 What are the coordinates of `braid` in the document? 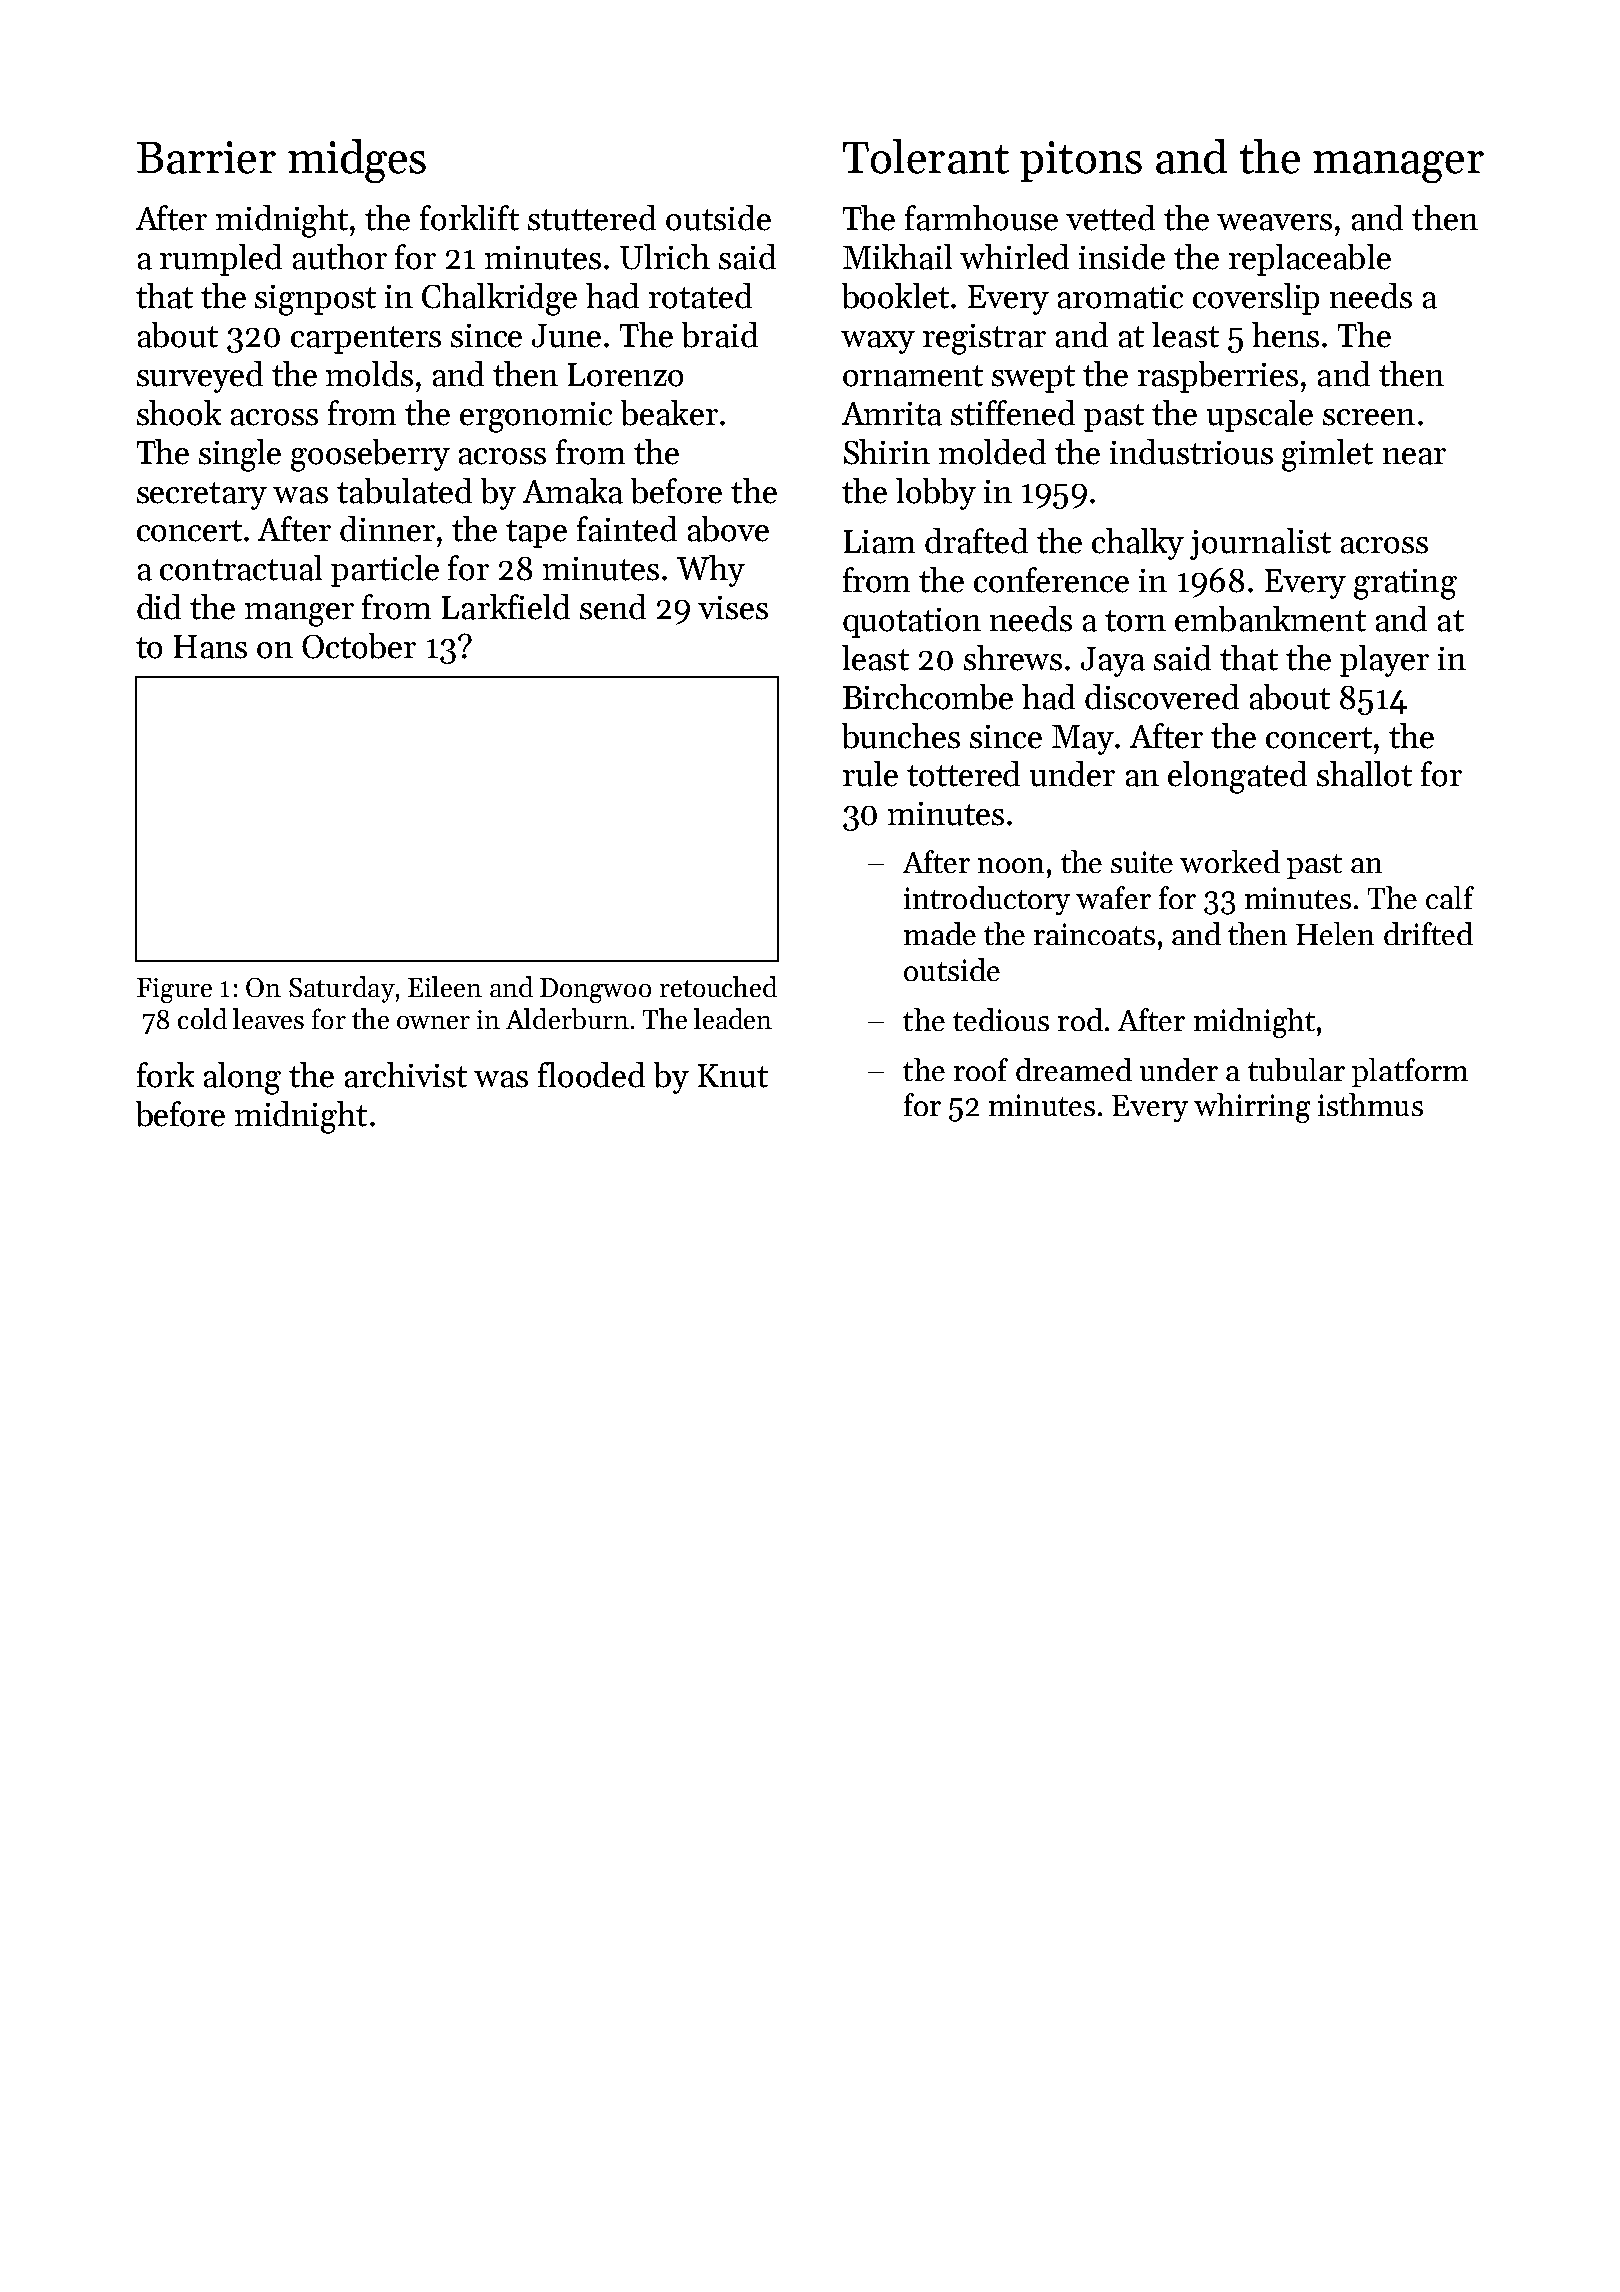 It's located at (720, 335).
